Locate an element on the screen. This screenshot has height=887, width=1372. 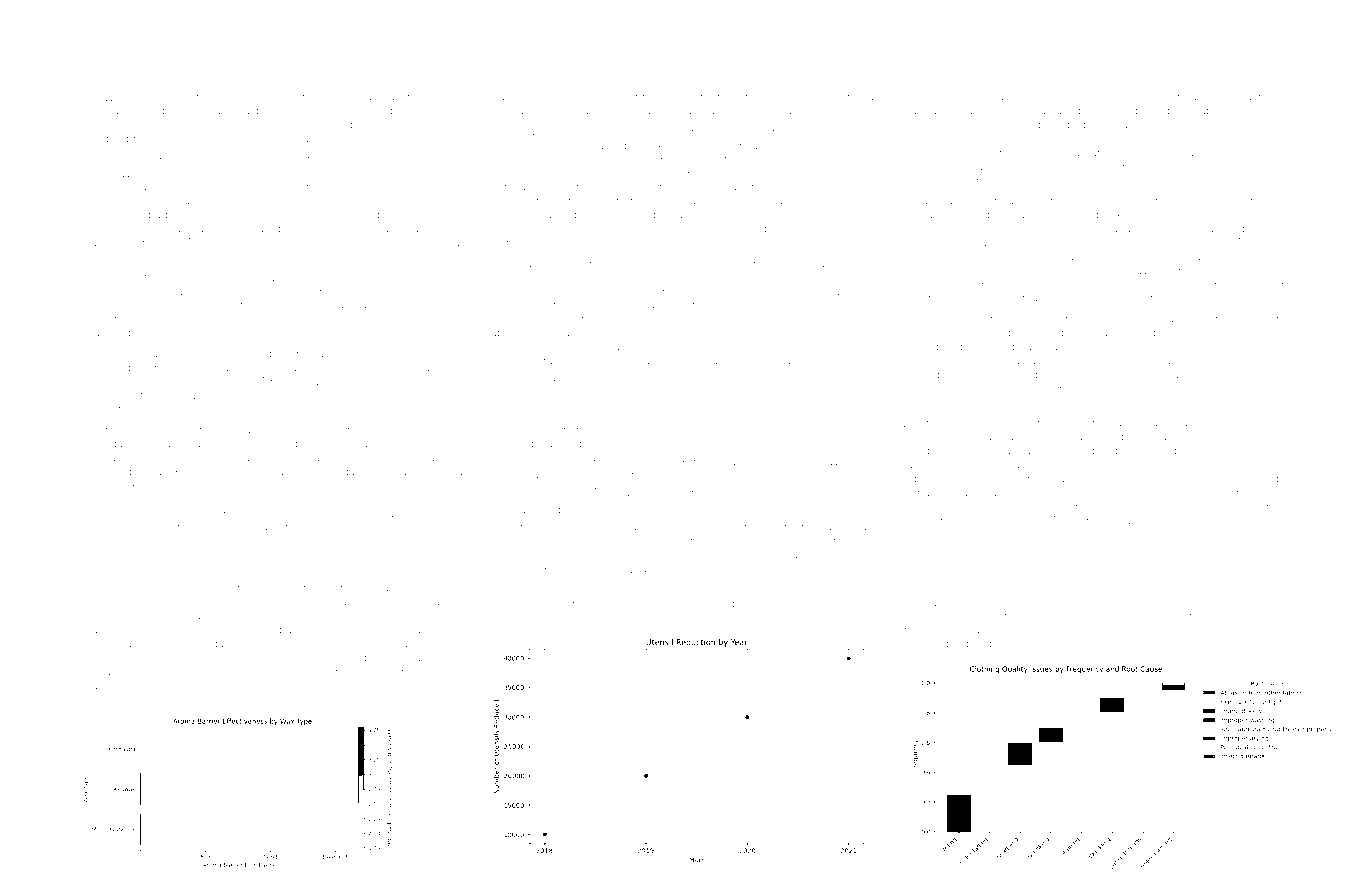
fences is located at coordinates (102, 601).
